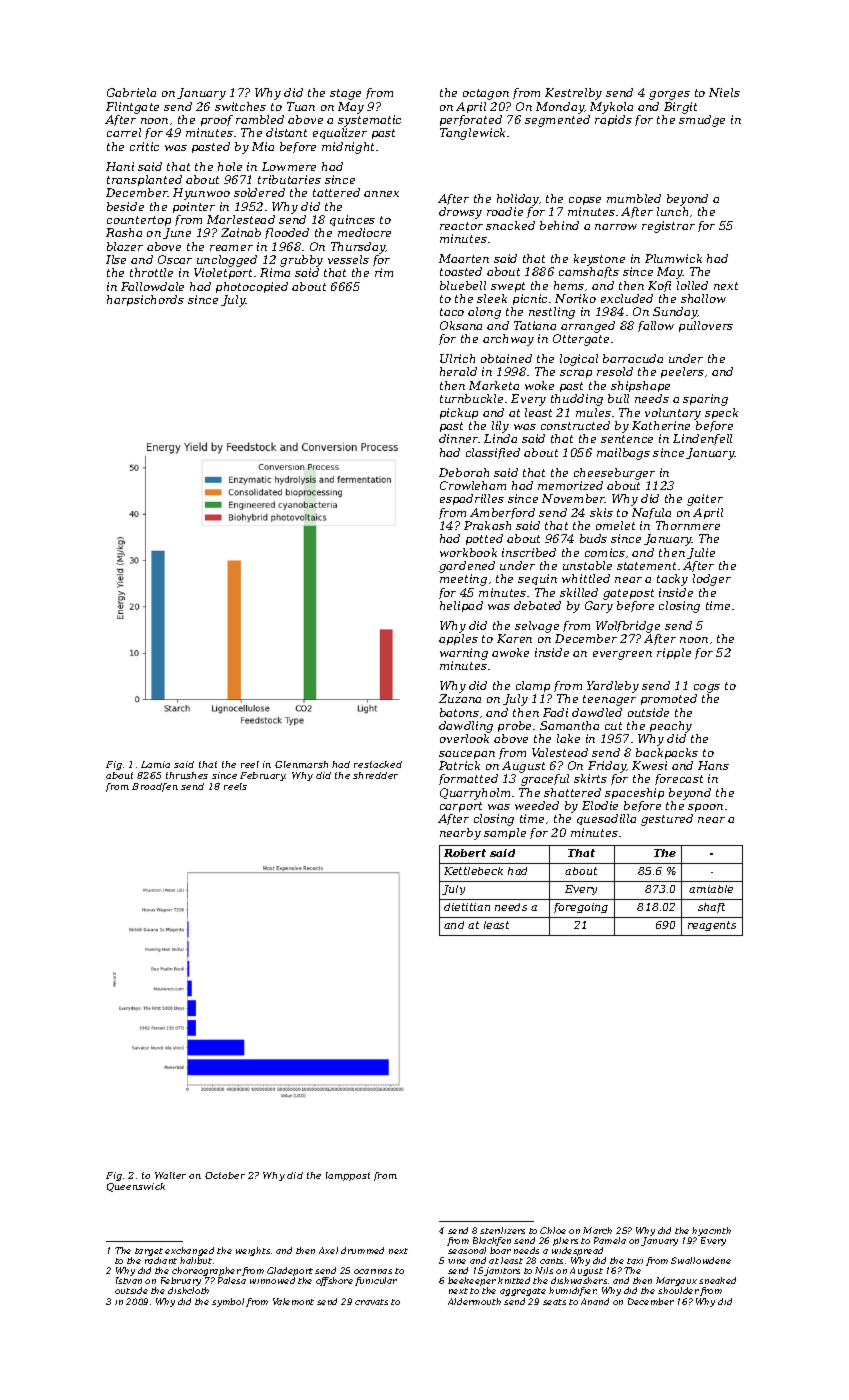 The width and height of the screenshot is (849, 1400). Describe the element at coordinates (467, 907) in the screenshot. I see `dietitian` at that location.
